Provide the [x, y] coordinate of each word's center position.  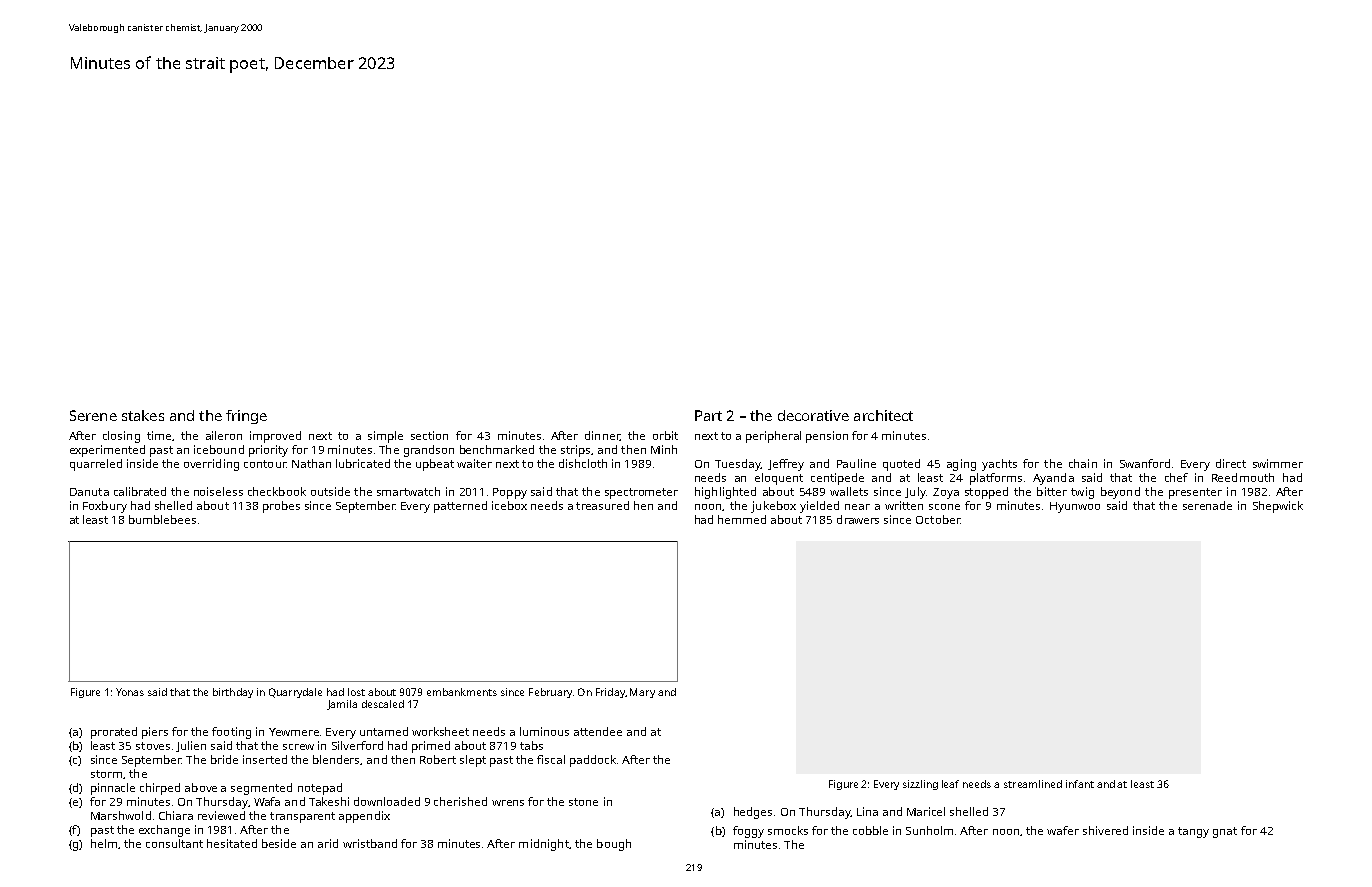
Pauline [856, 463]
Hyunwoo [1075, 507]
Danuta [89, 492]
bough [614, 845]
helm [104, 843]
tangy [1193, 832]
